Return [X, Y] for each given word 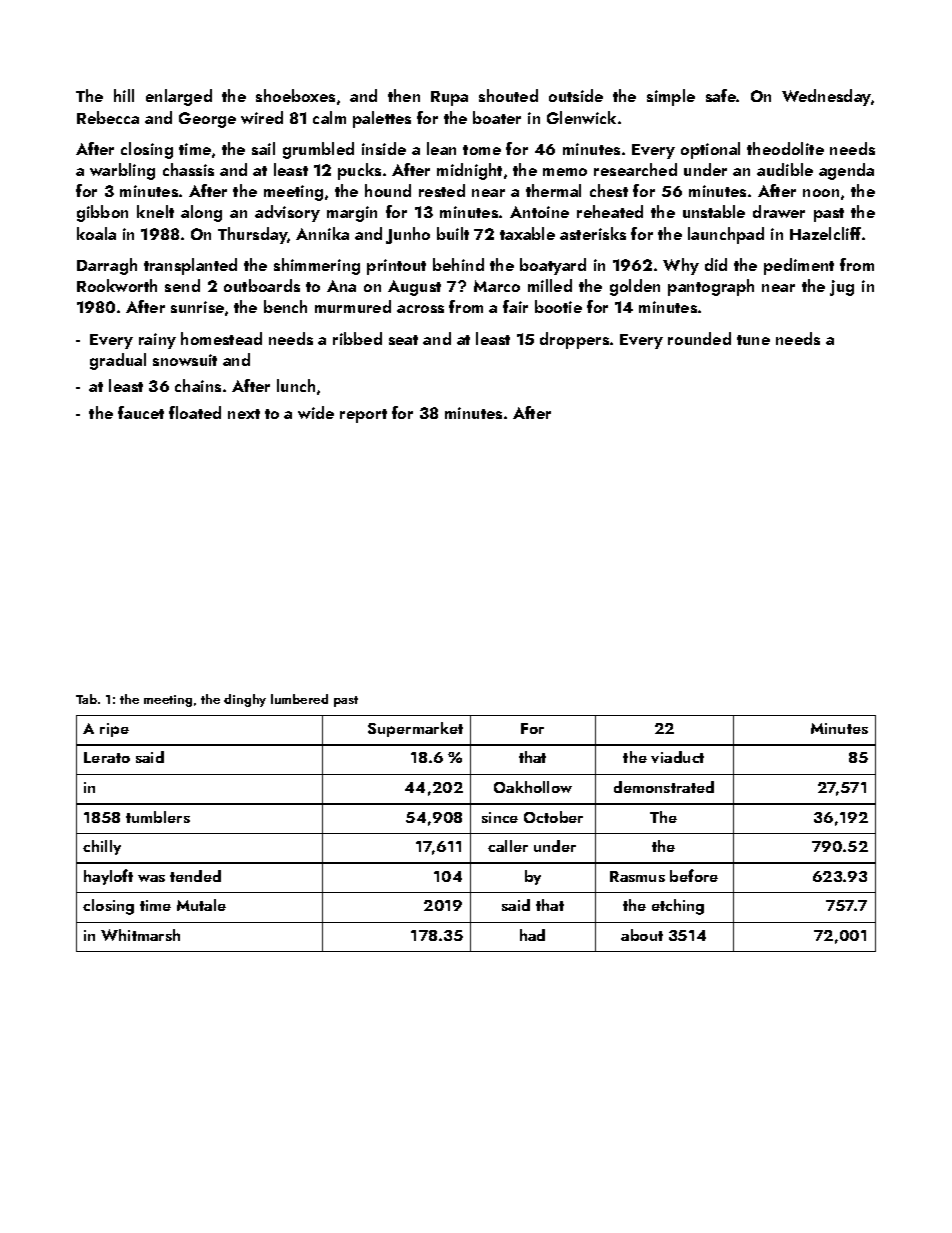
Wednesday [826, 97]
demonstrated [664, 787]
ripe [114, 730]
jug [842, 288]
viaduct [677, 757]
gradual [118, 361]
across [420, 309]
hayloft [108, 877]
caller [508, 846]
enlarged [179, 97]
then [404, 95]
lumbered [299, 699]
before [694, 875]
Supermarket [415, 729]
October [553, 817]
